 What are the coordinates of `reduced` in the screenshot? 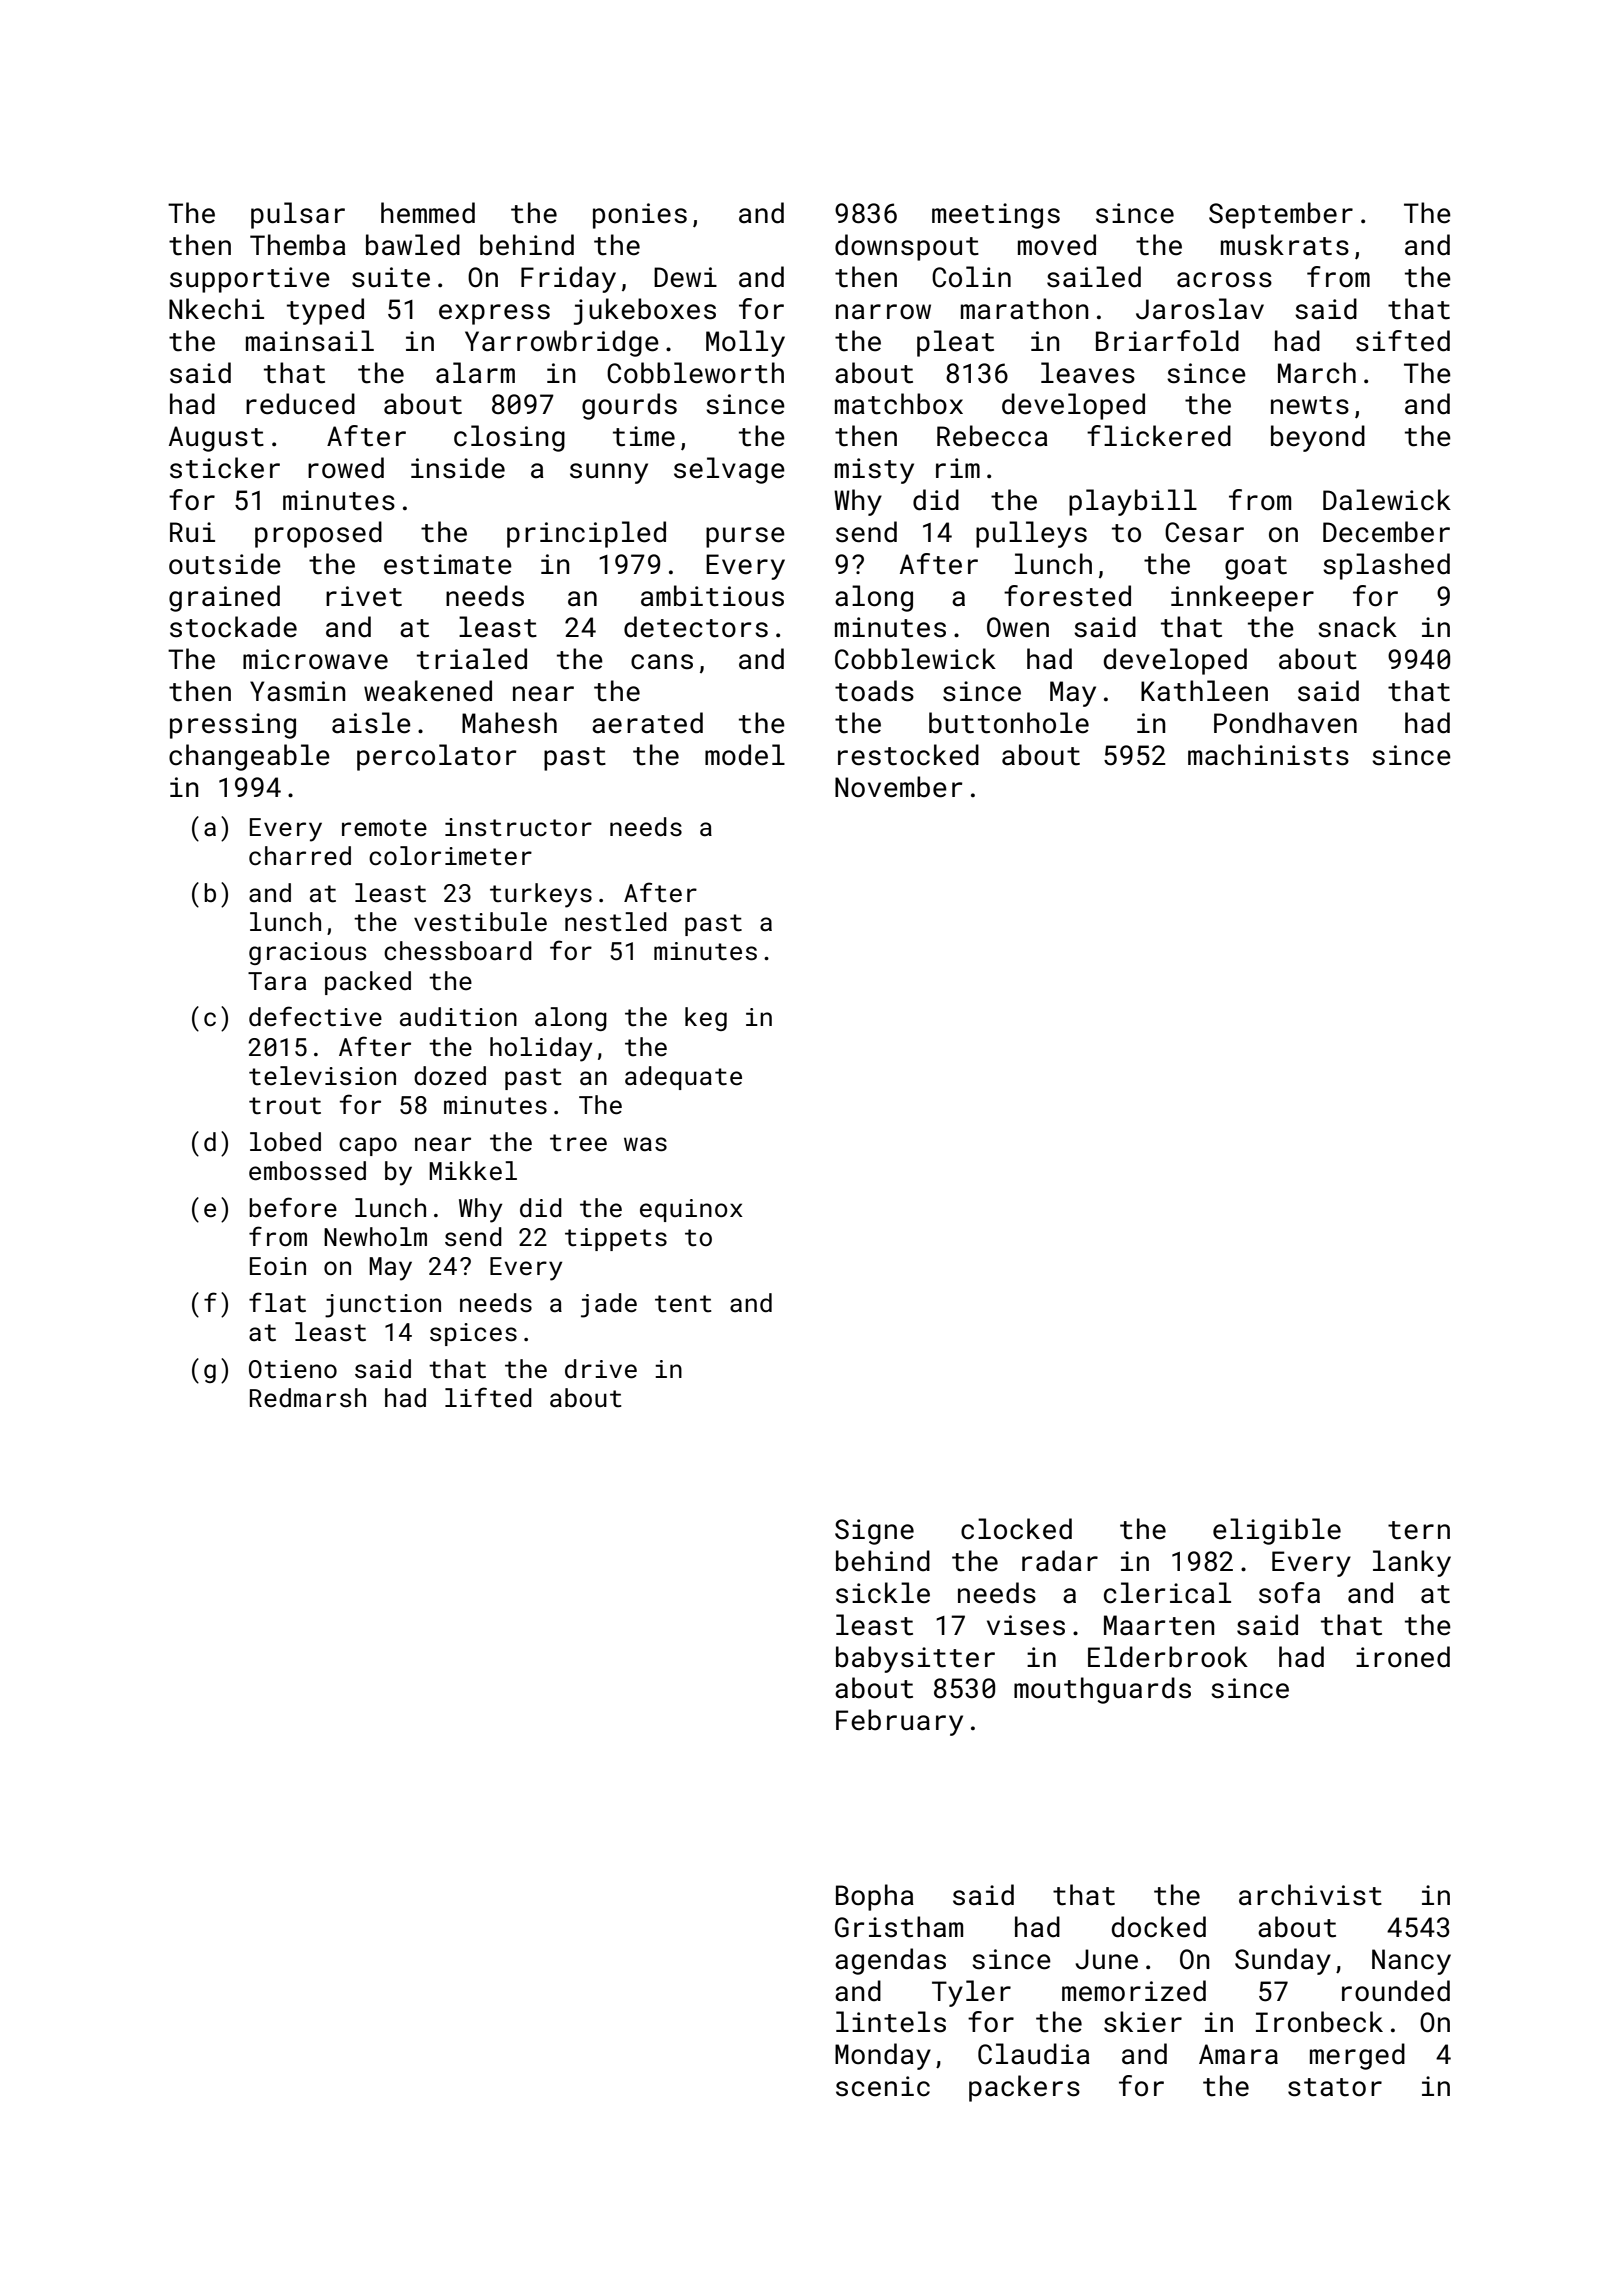 It's located at (300, 404).
